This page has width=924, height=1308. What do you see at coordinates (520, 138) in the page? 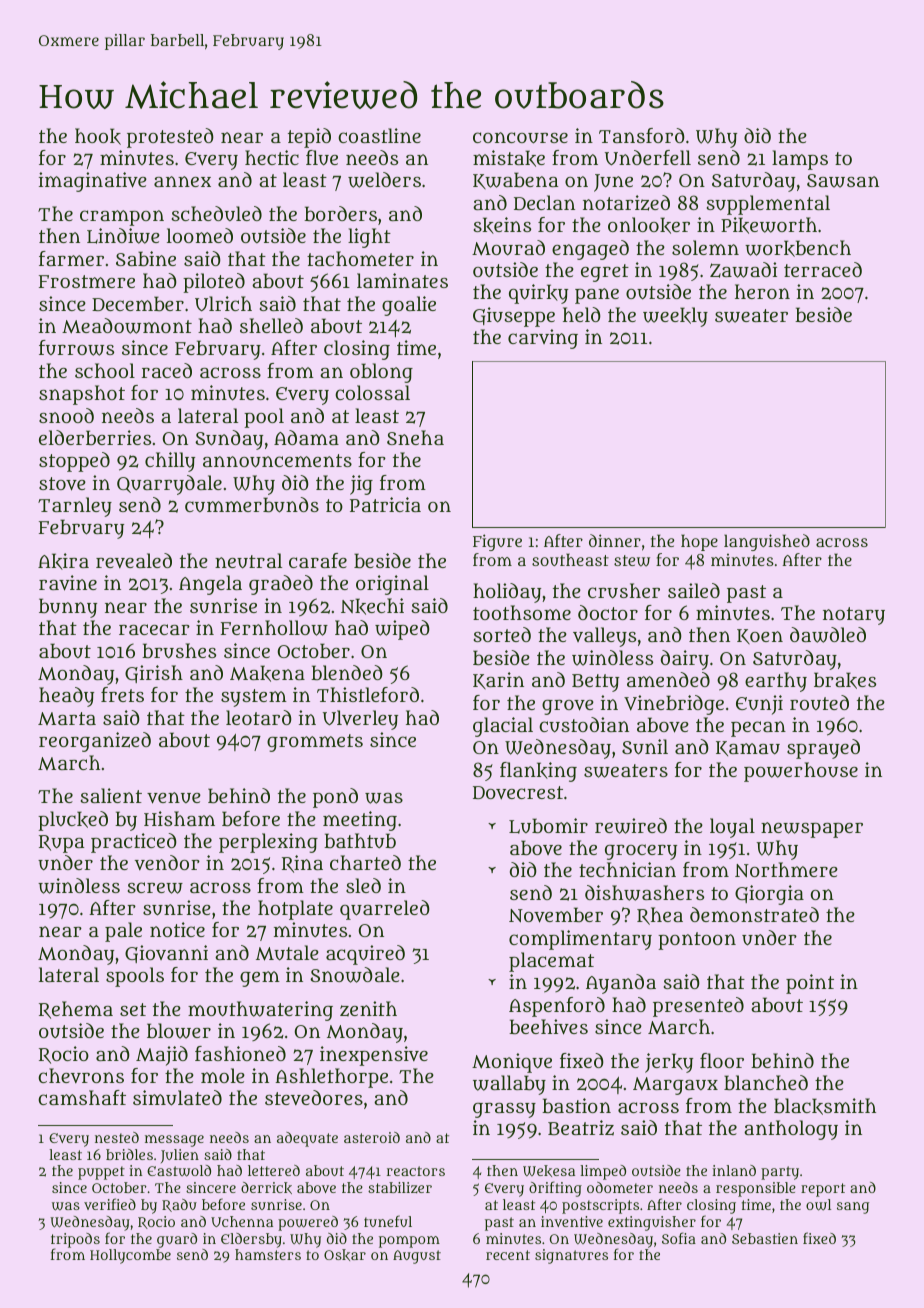
I see `concourse` at bounding box center [520, 138].
